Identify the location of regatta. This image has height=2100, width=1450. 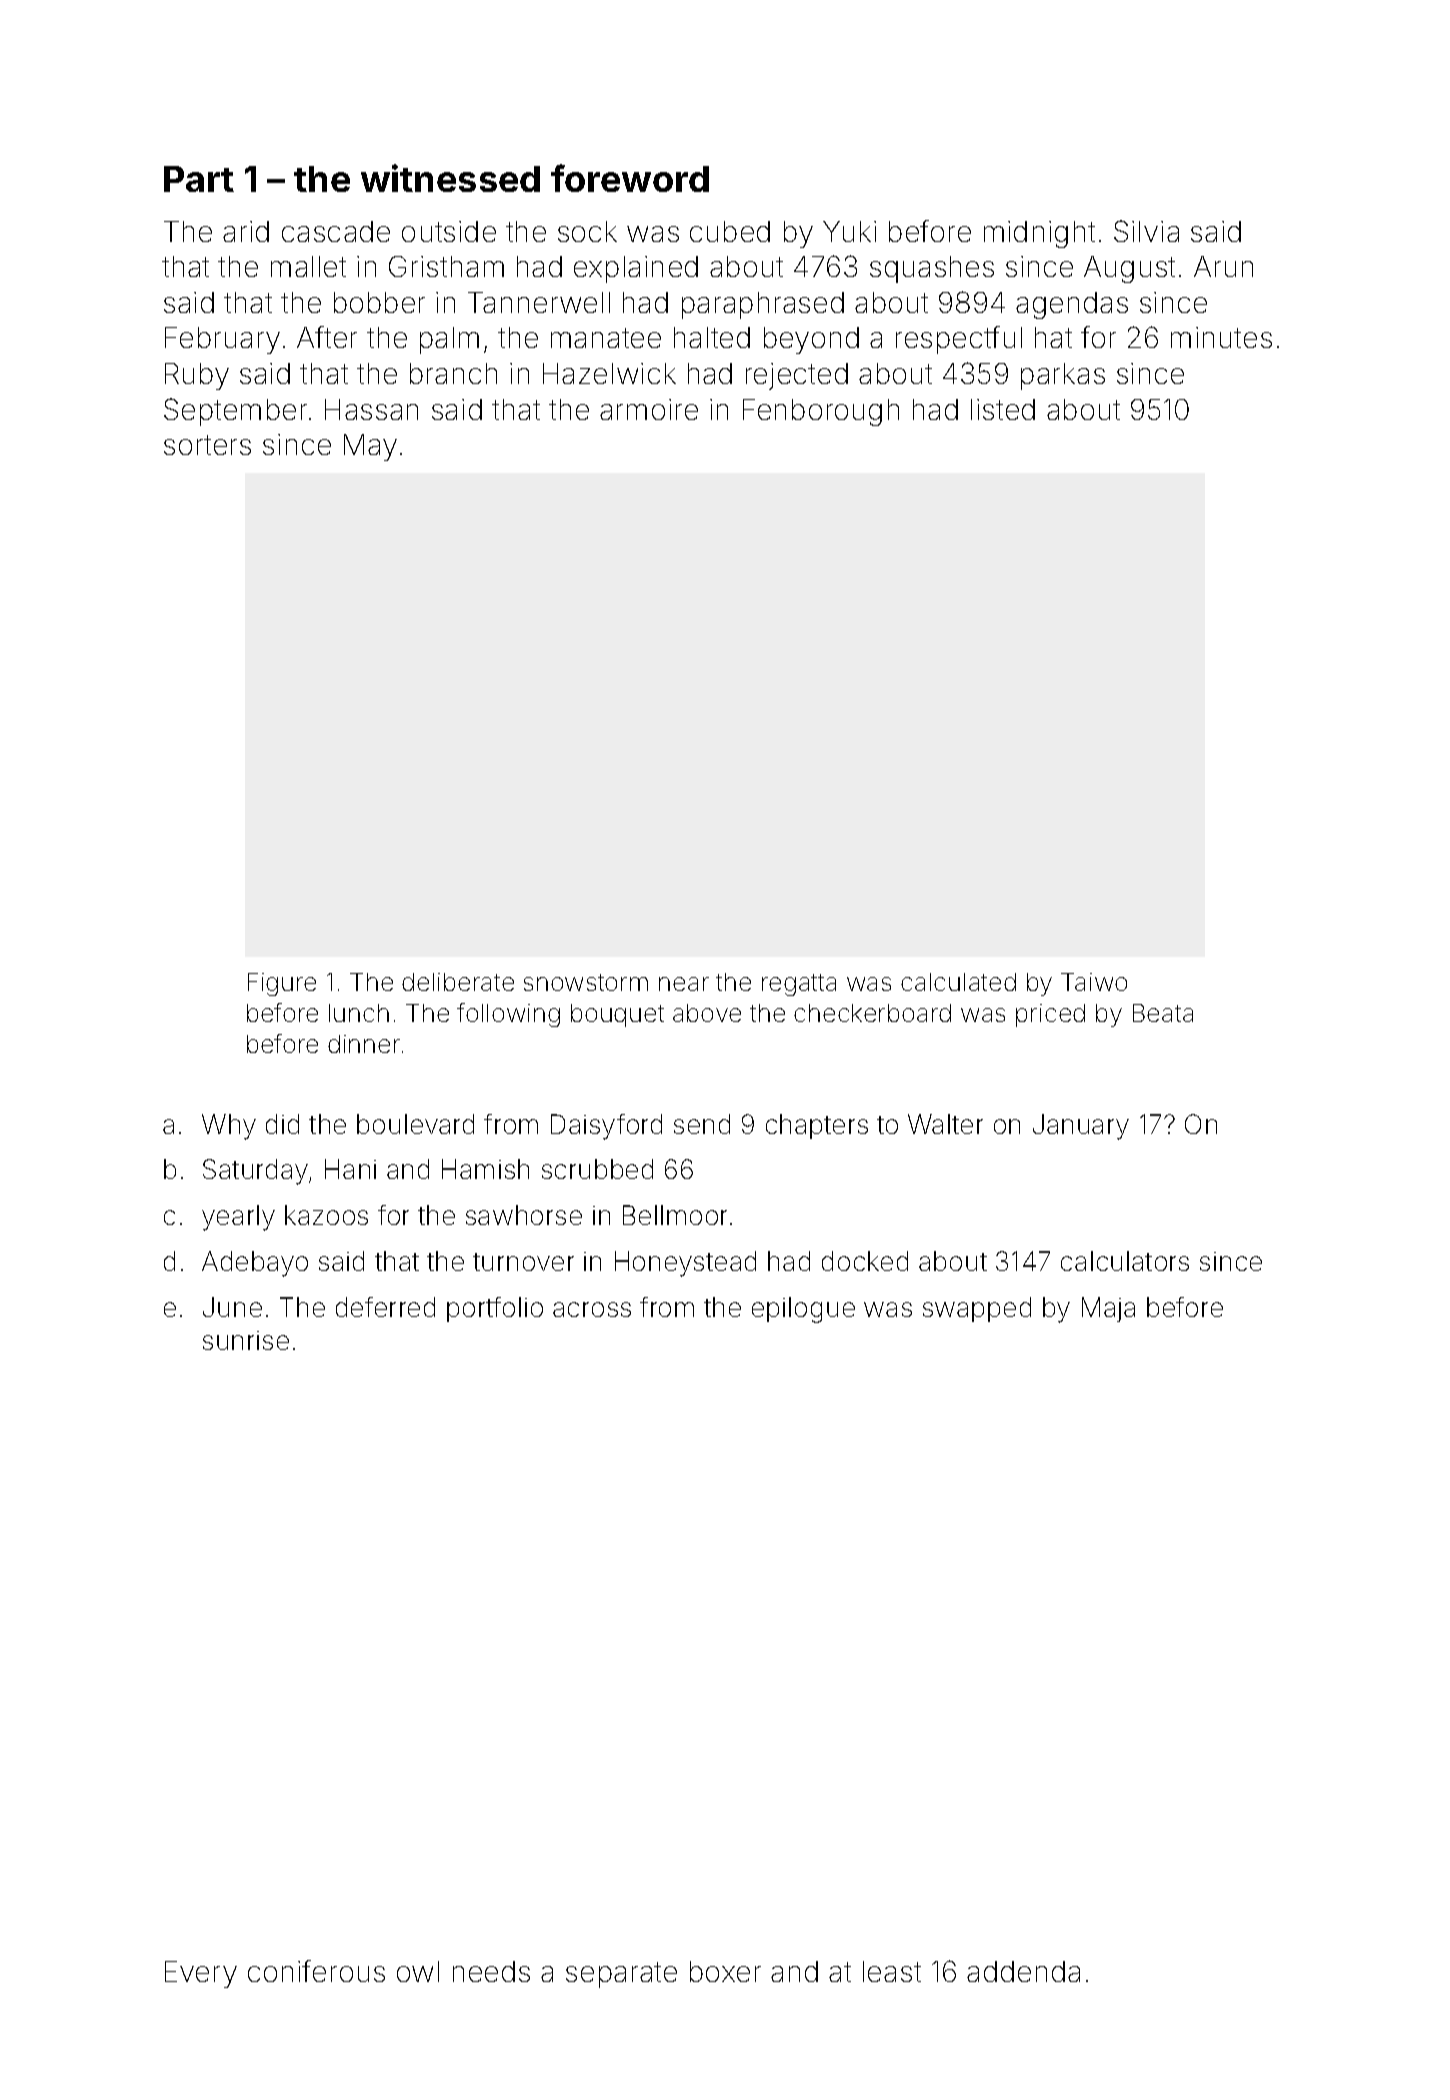
(799, 985).
